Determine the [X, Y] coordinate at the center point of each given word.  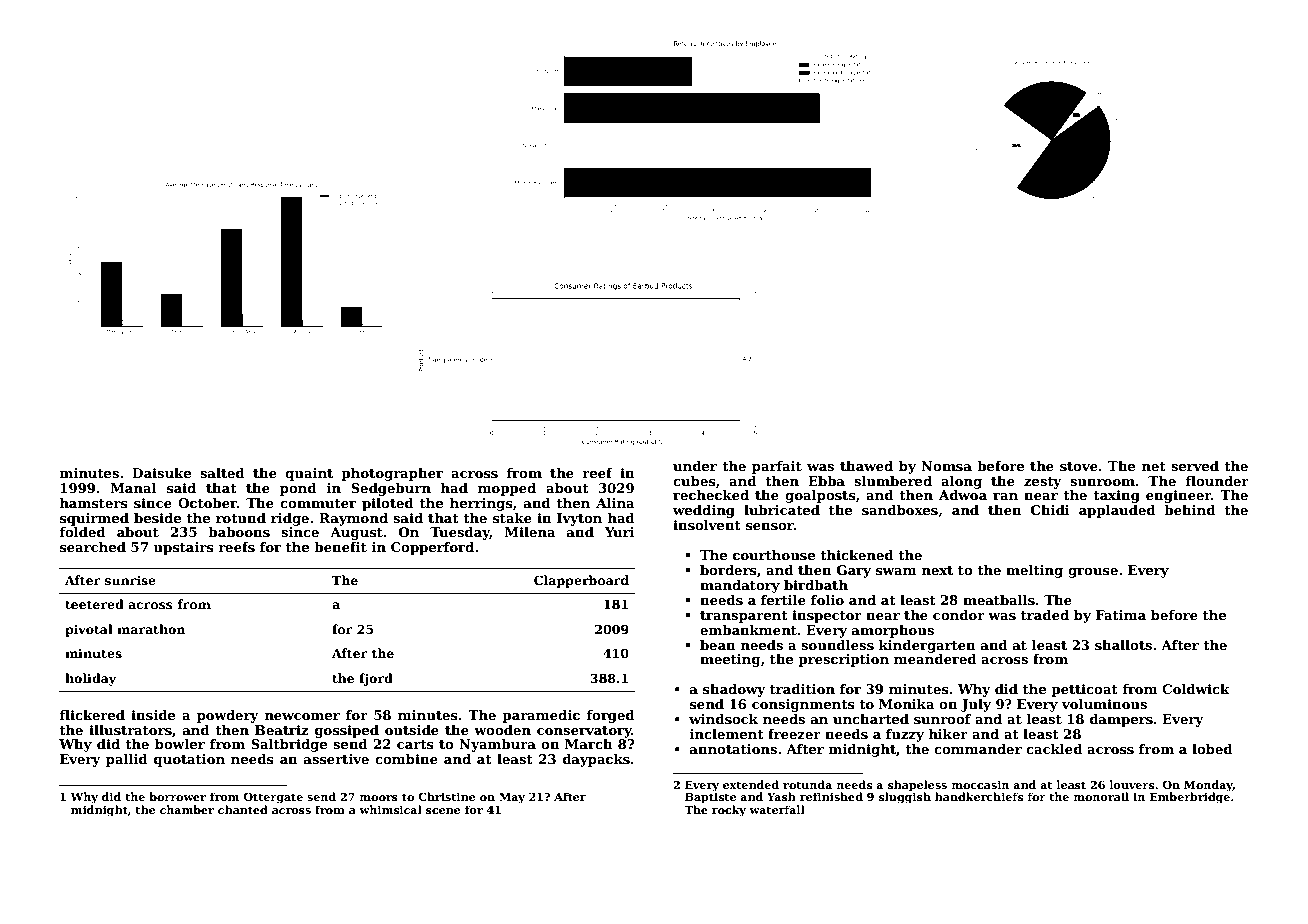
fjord [376, 679]
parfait [777, 467]
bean [718, 645]
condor [959, 615]
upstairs [183, 548]
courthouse [774, 555]
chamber [187, 809]
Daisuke [161, 473]
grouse [1093, 573]
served [1195, 466]
